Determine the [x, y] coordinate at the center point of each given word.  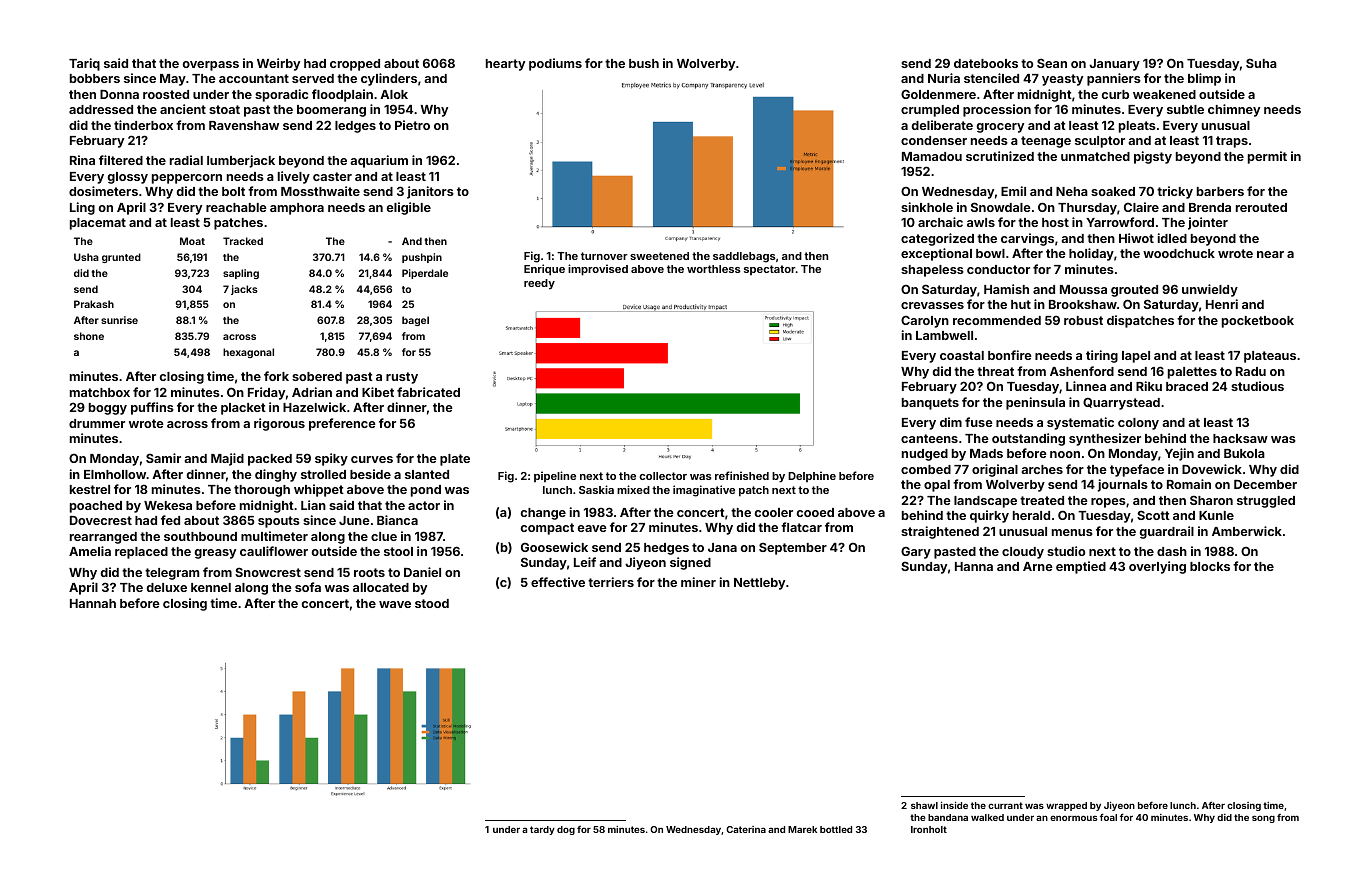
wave [395, 604]
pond [426, 491]
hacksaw [1240, 438]
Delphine [812, 476]
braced [1187, 386]
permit [1267, 157]
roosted [166, 94]
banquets [930, 404]
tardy [542, 830]
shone [89, 336]
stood [432, 603]
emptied [1081, 567]
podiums [555, 64]
